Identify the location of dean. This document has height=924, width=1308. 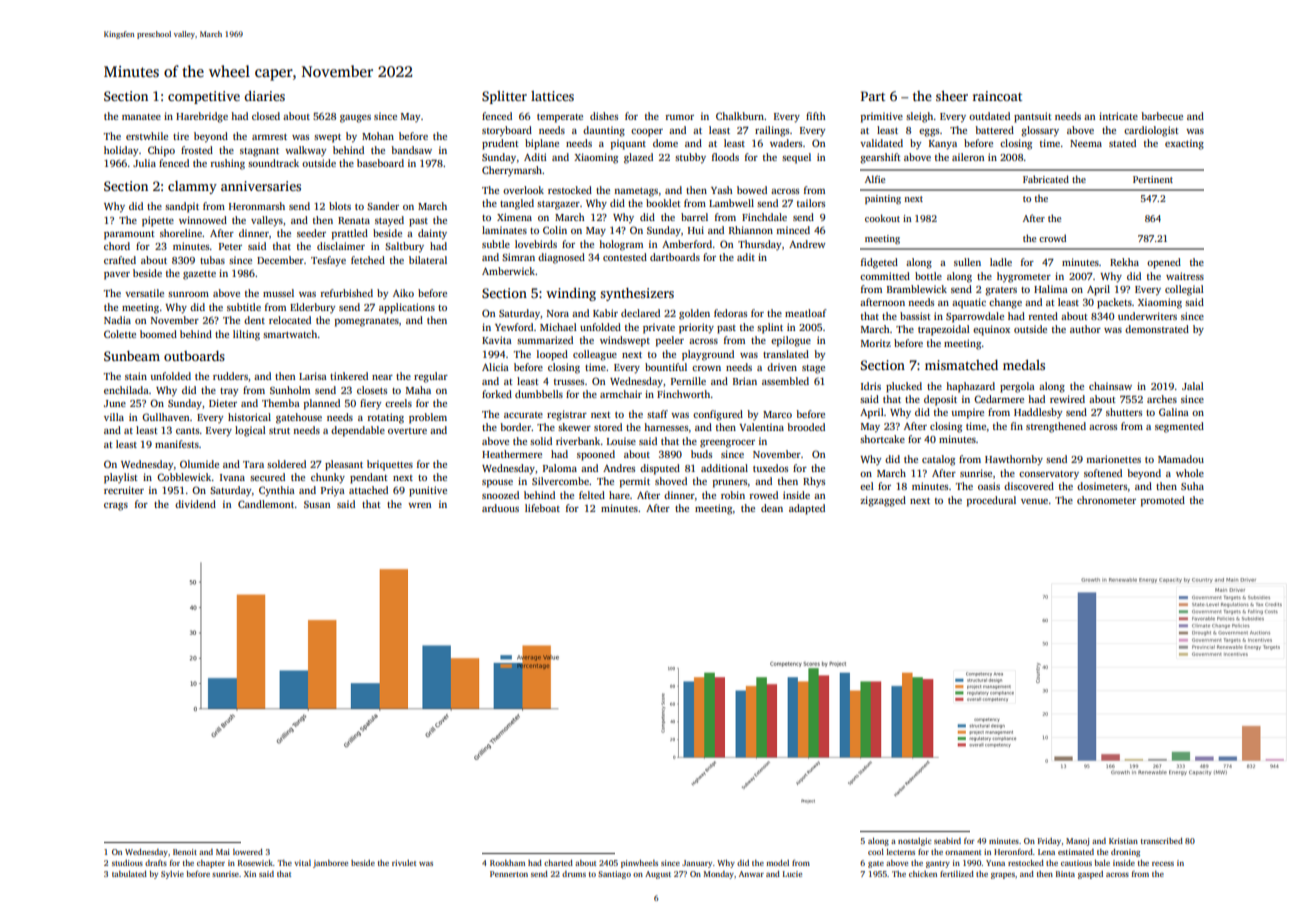
(772, 508).
